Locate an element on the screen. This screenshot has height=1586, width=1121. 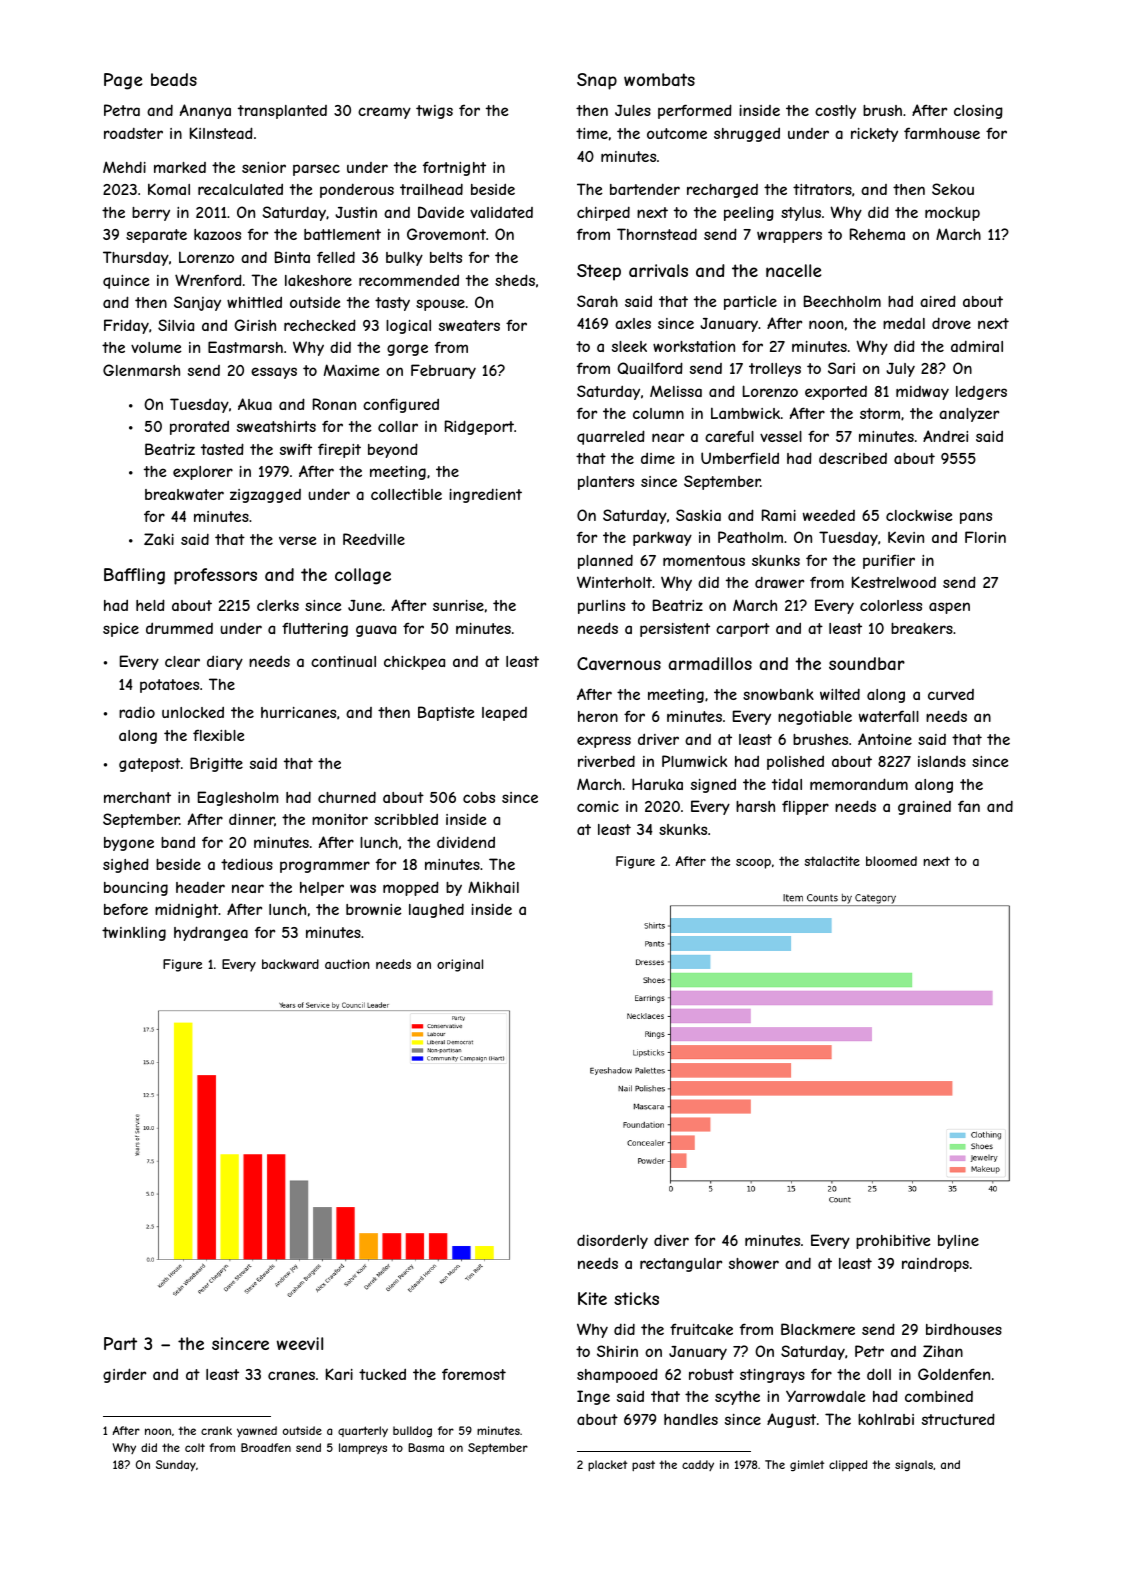
Broadfen is located at coordinates (266, 1447).
